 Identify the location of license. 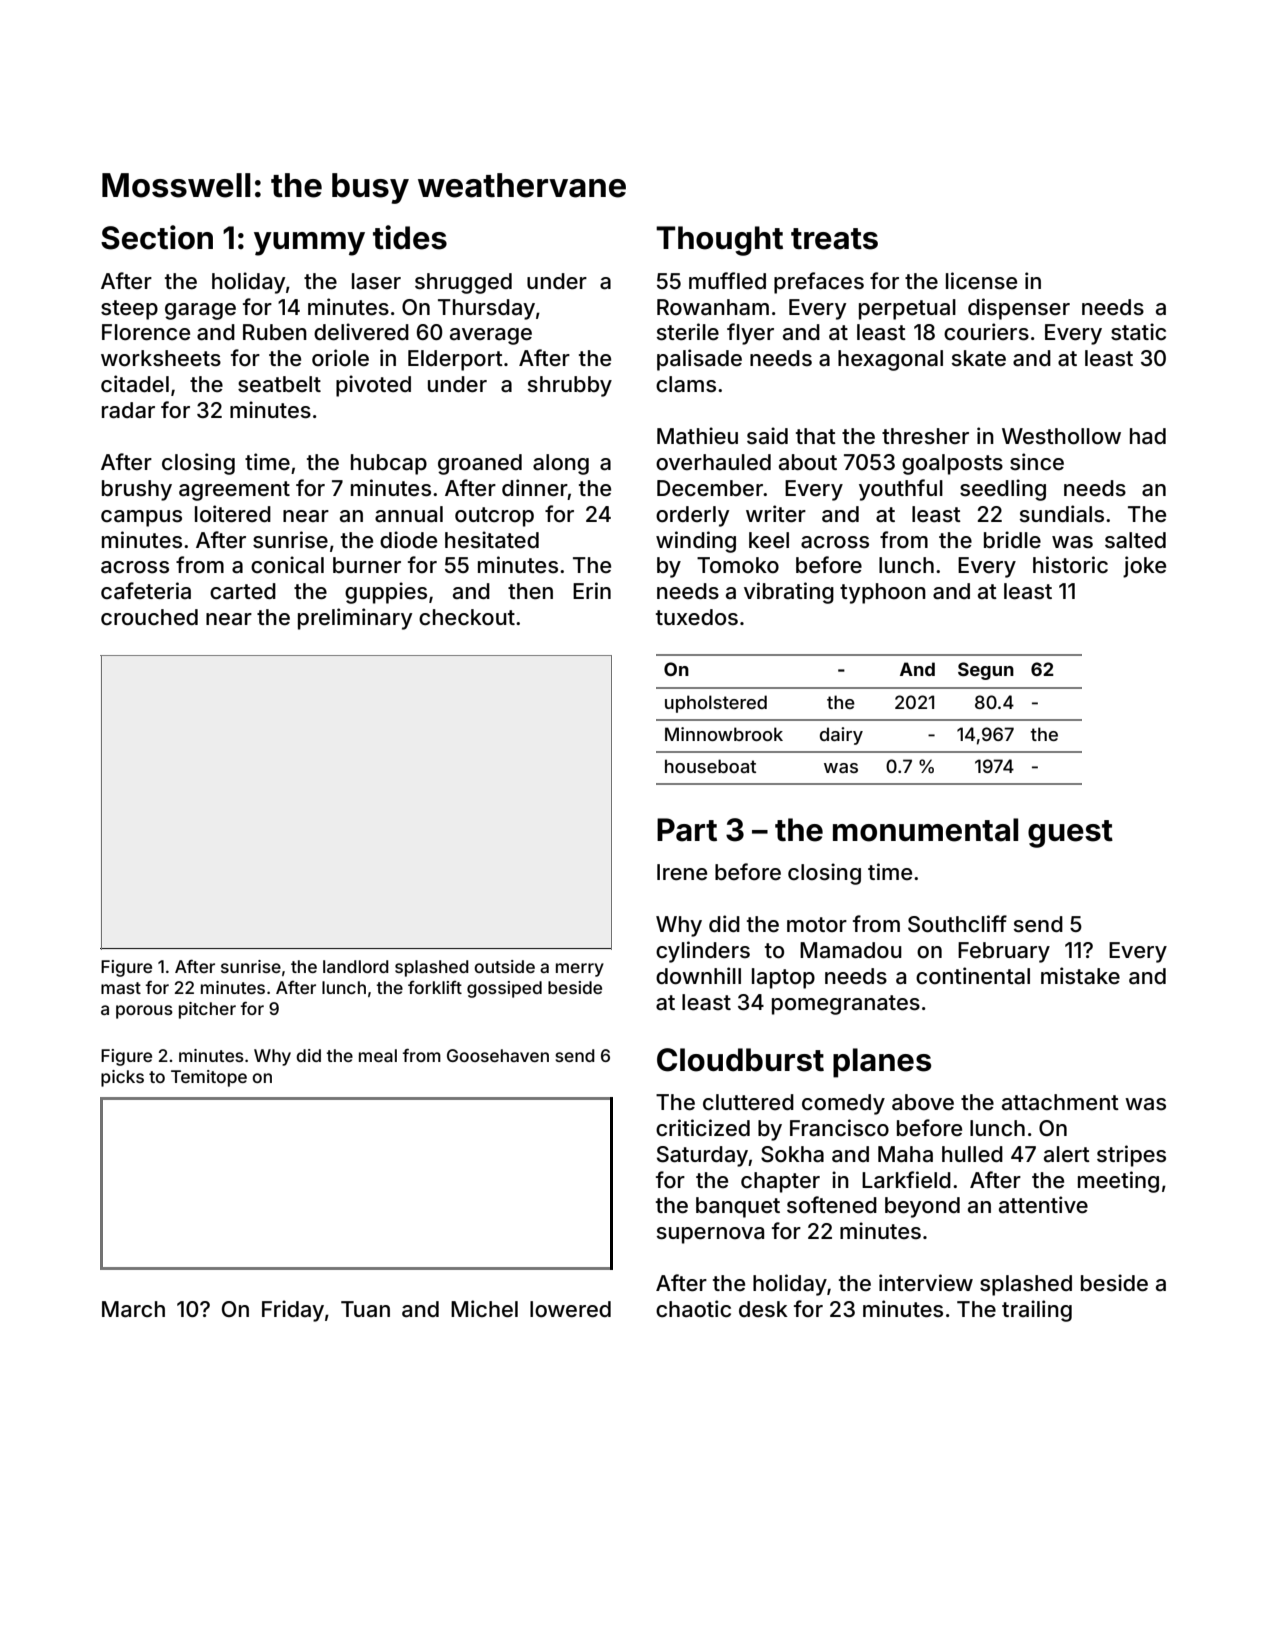
(981, 281).
